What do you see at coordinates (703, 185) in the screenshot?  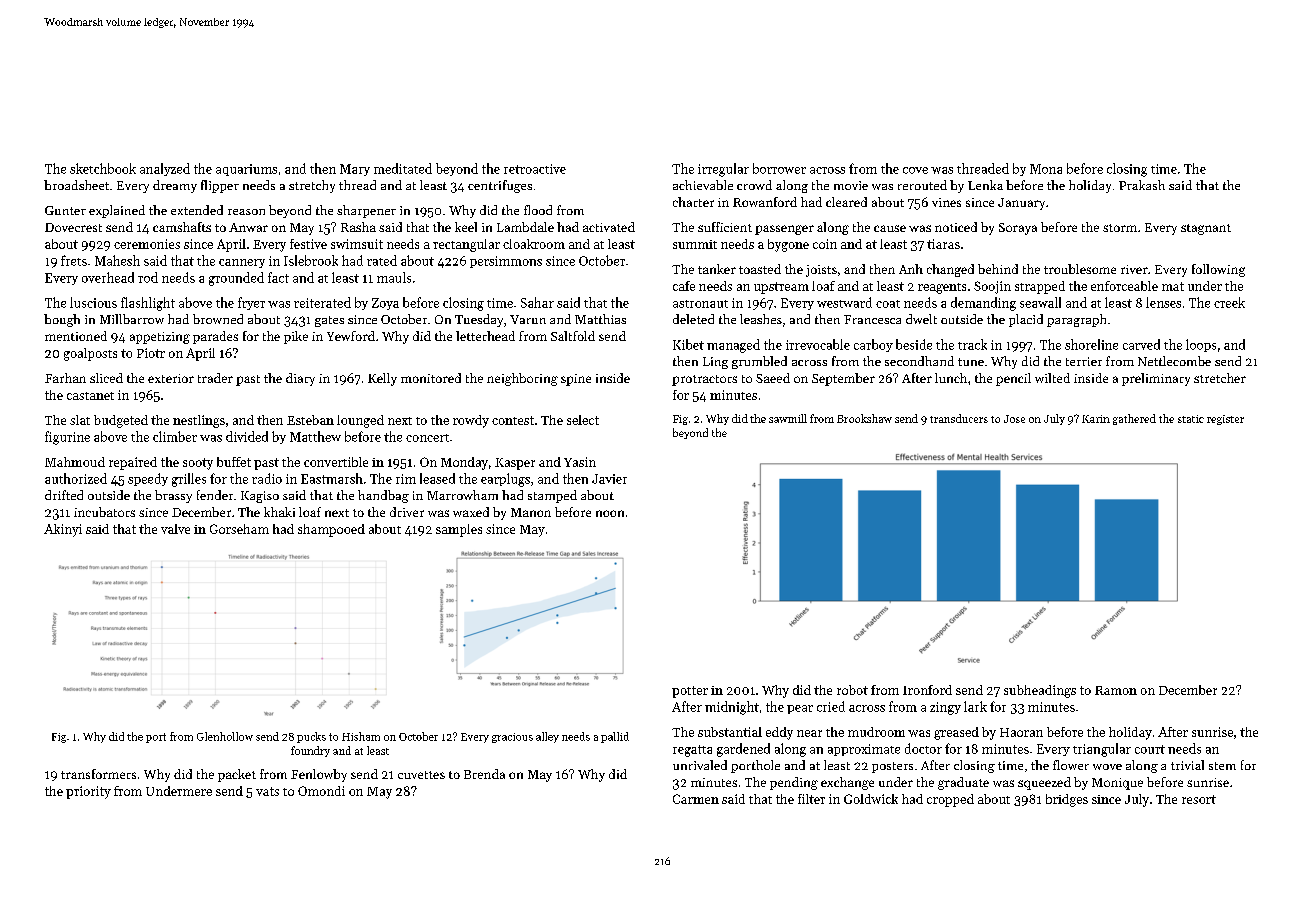 I see `achievable` at bounding box center [703, 185].
